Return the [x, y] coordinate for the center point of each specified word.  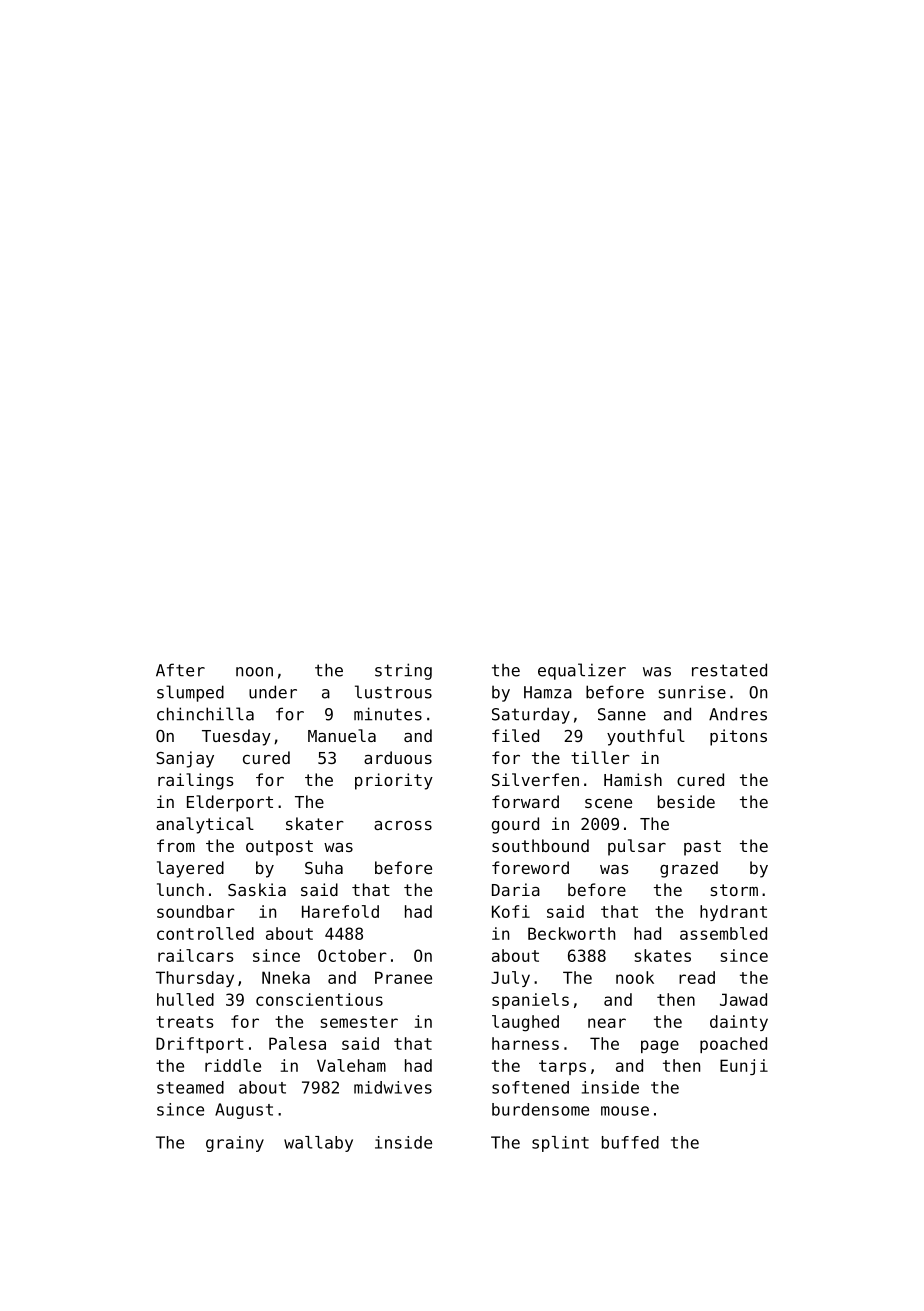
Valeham [351, 1065]
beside [686, 801]
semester [359, 1022]
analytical [205, 825]
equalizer [582, 671]
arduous [398, 757]
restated [729, 670]
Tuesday [236, 737]
